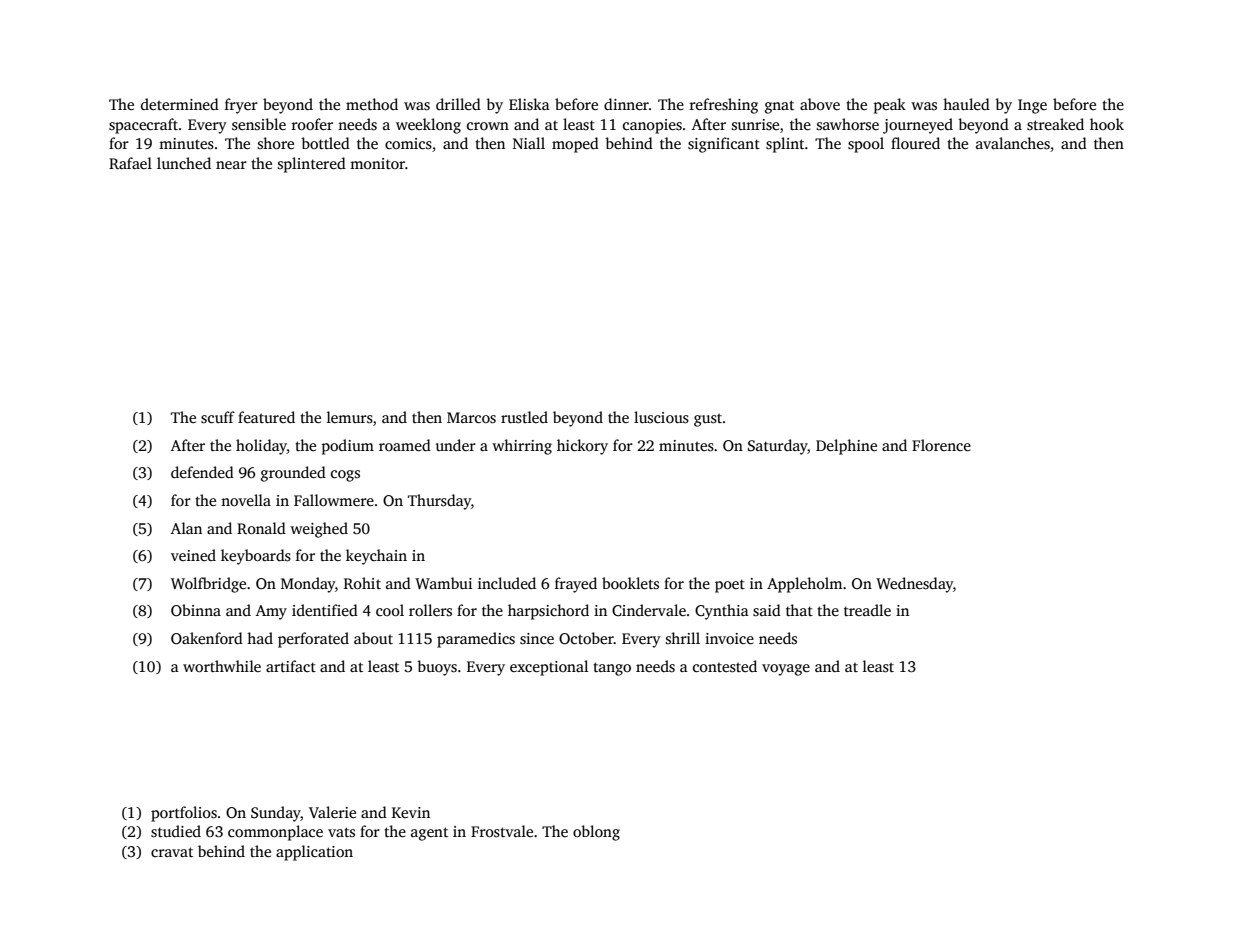  Describe the element at coordinates (786, 670) in the screenshot. I see `voyage` at that location.
